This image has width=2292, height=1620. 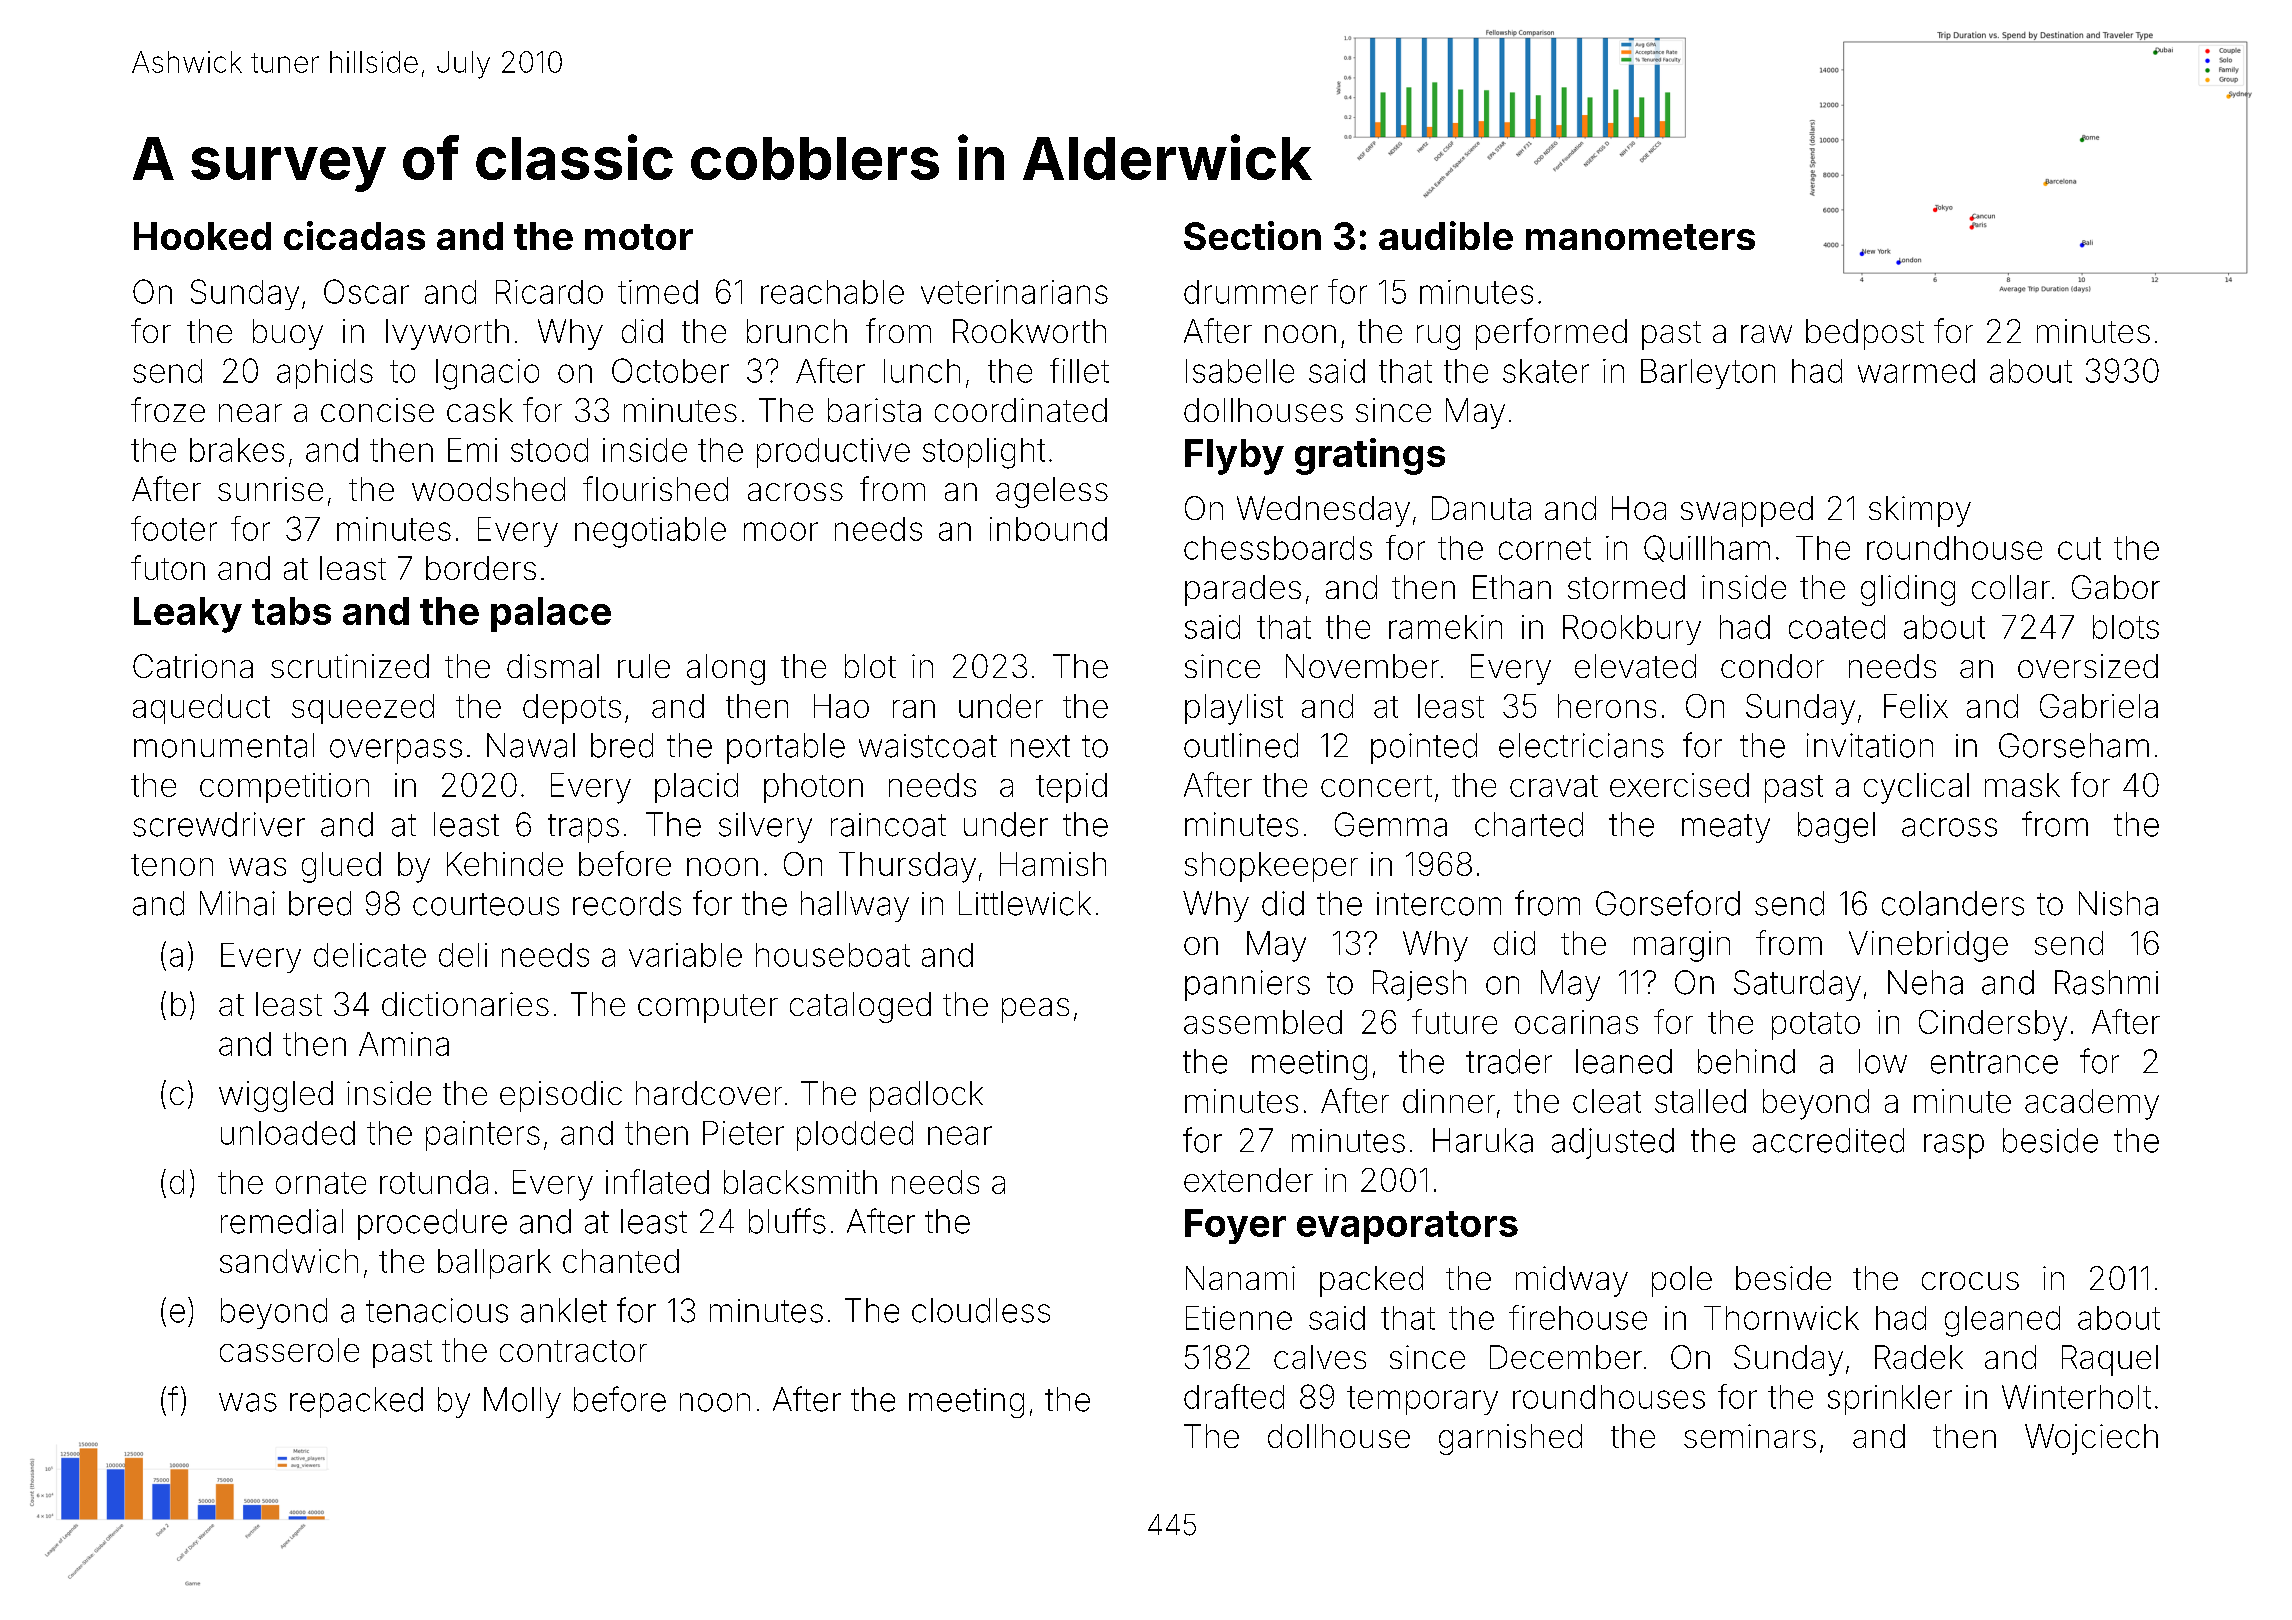 I want to click on Hooked, so click(x=202, y=236).
